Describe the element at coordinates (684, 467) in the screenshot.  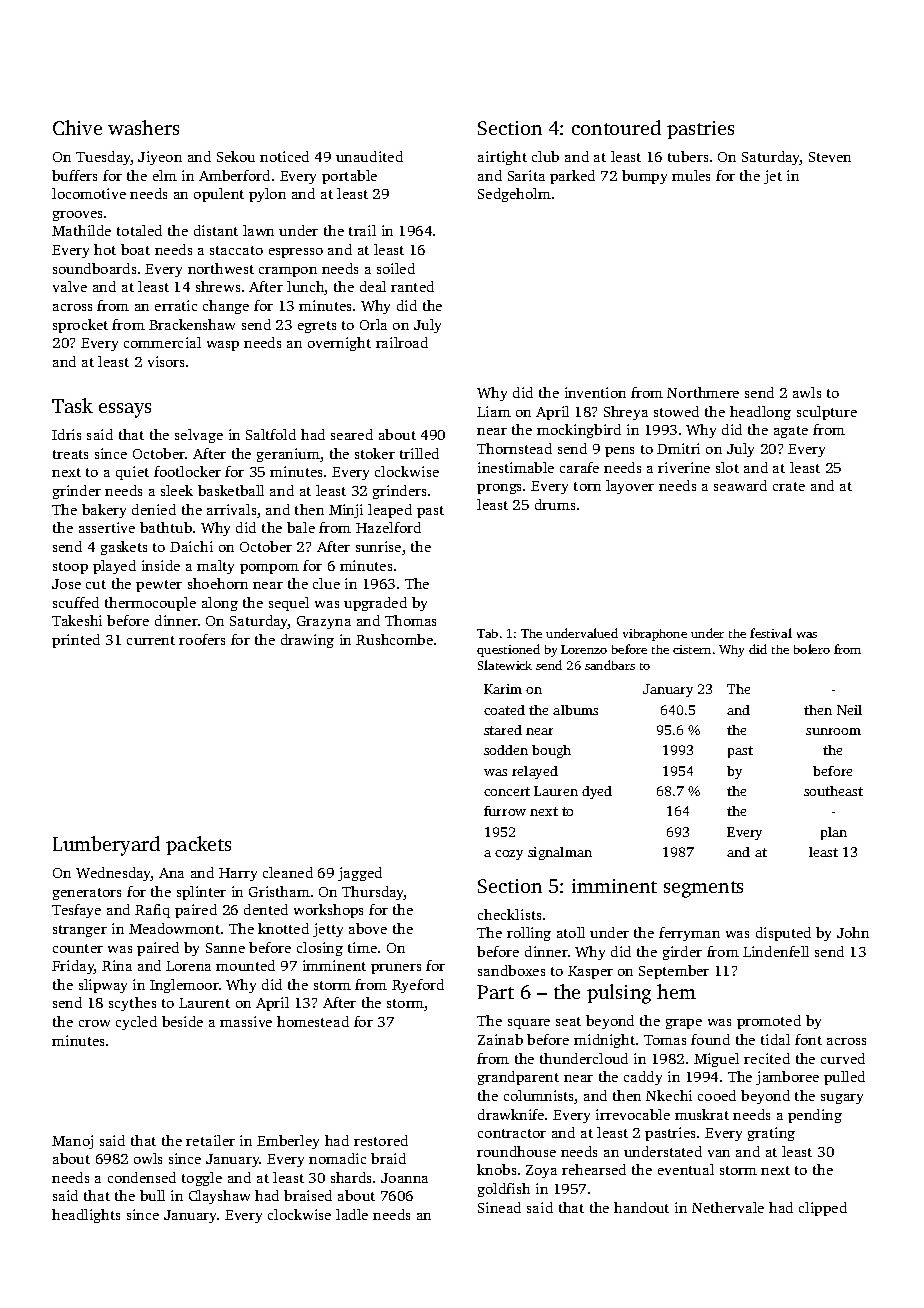
I see `riverine` at that location.
